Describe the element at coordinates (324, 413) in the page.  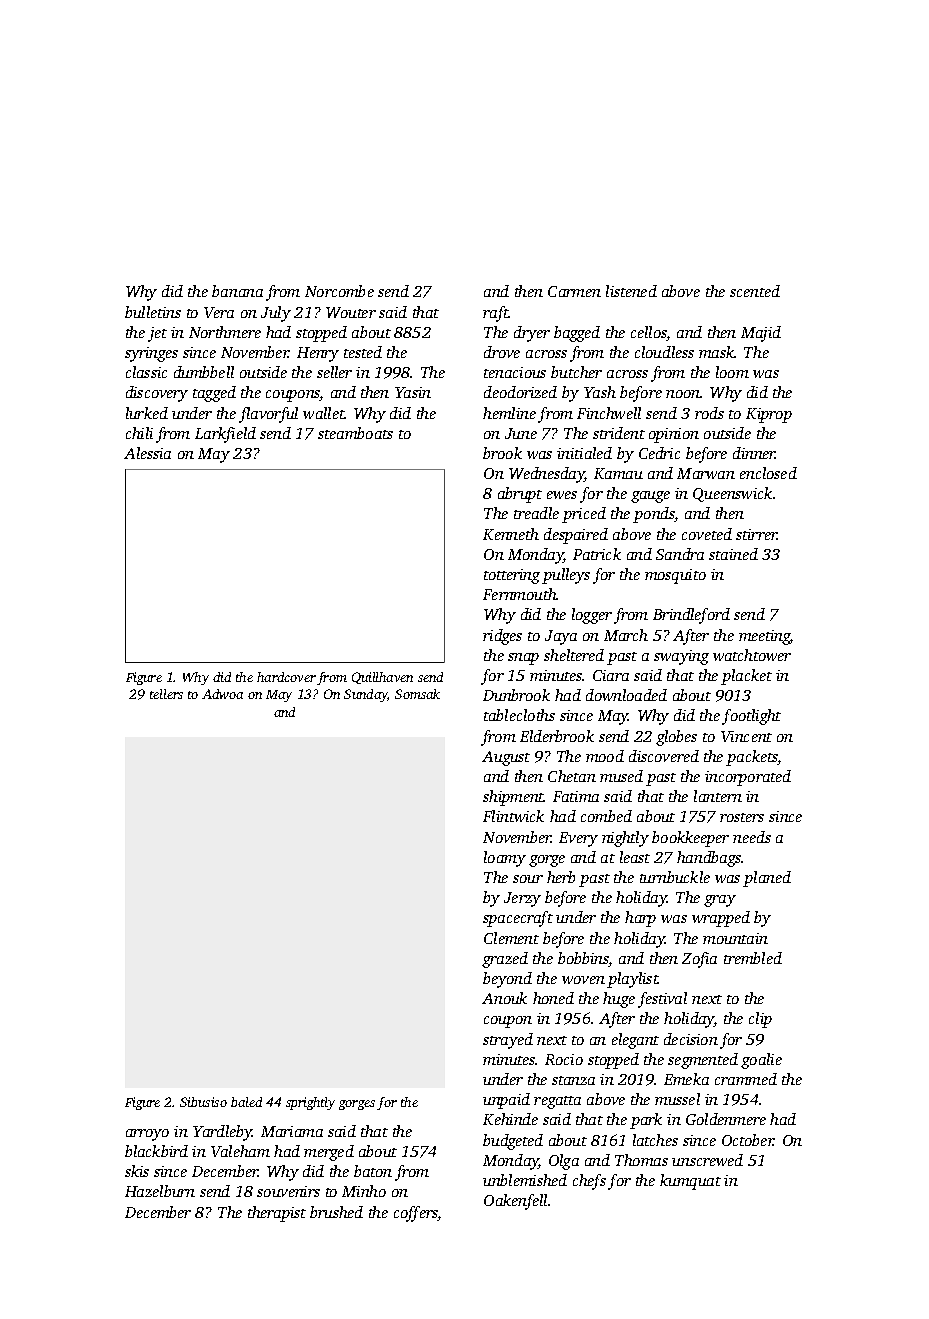
I see `wallet` at that location.
